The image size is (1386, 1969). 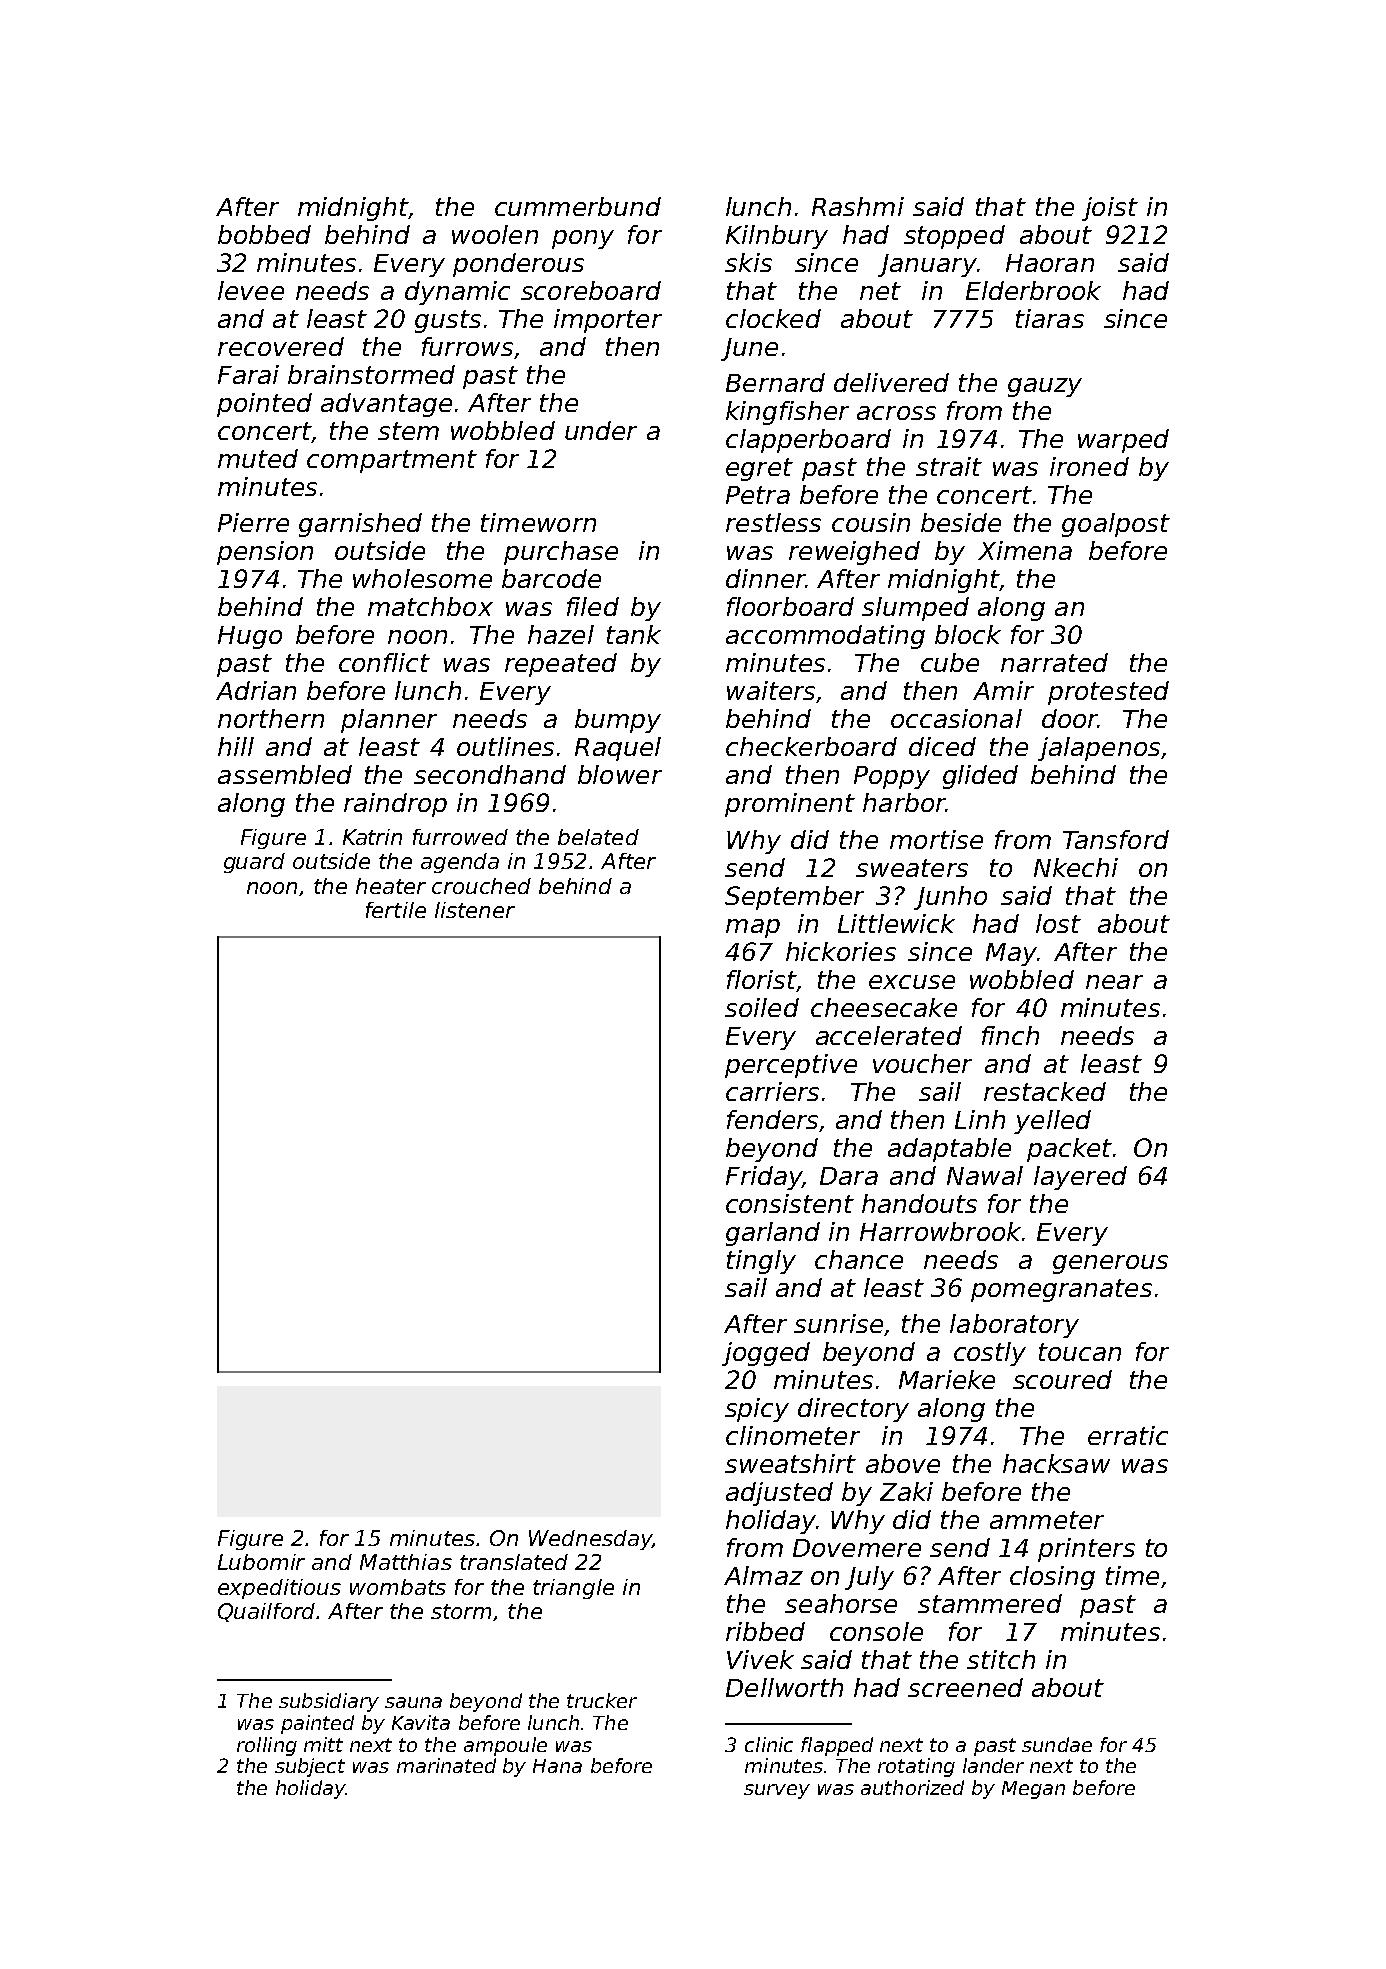 I want to click on listener, so click(x=475, y=910).
